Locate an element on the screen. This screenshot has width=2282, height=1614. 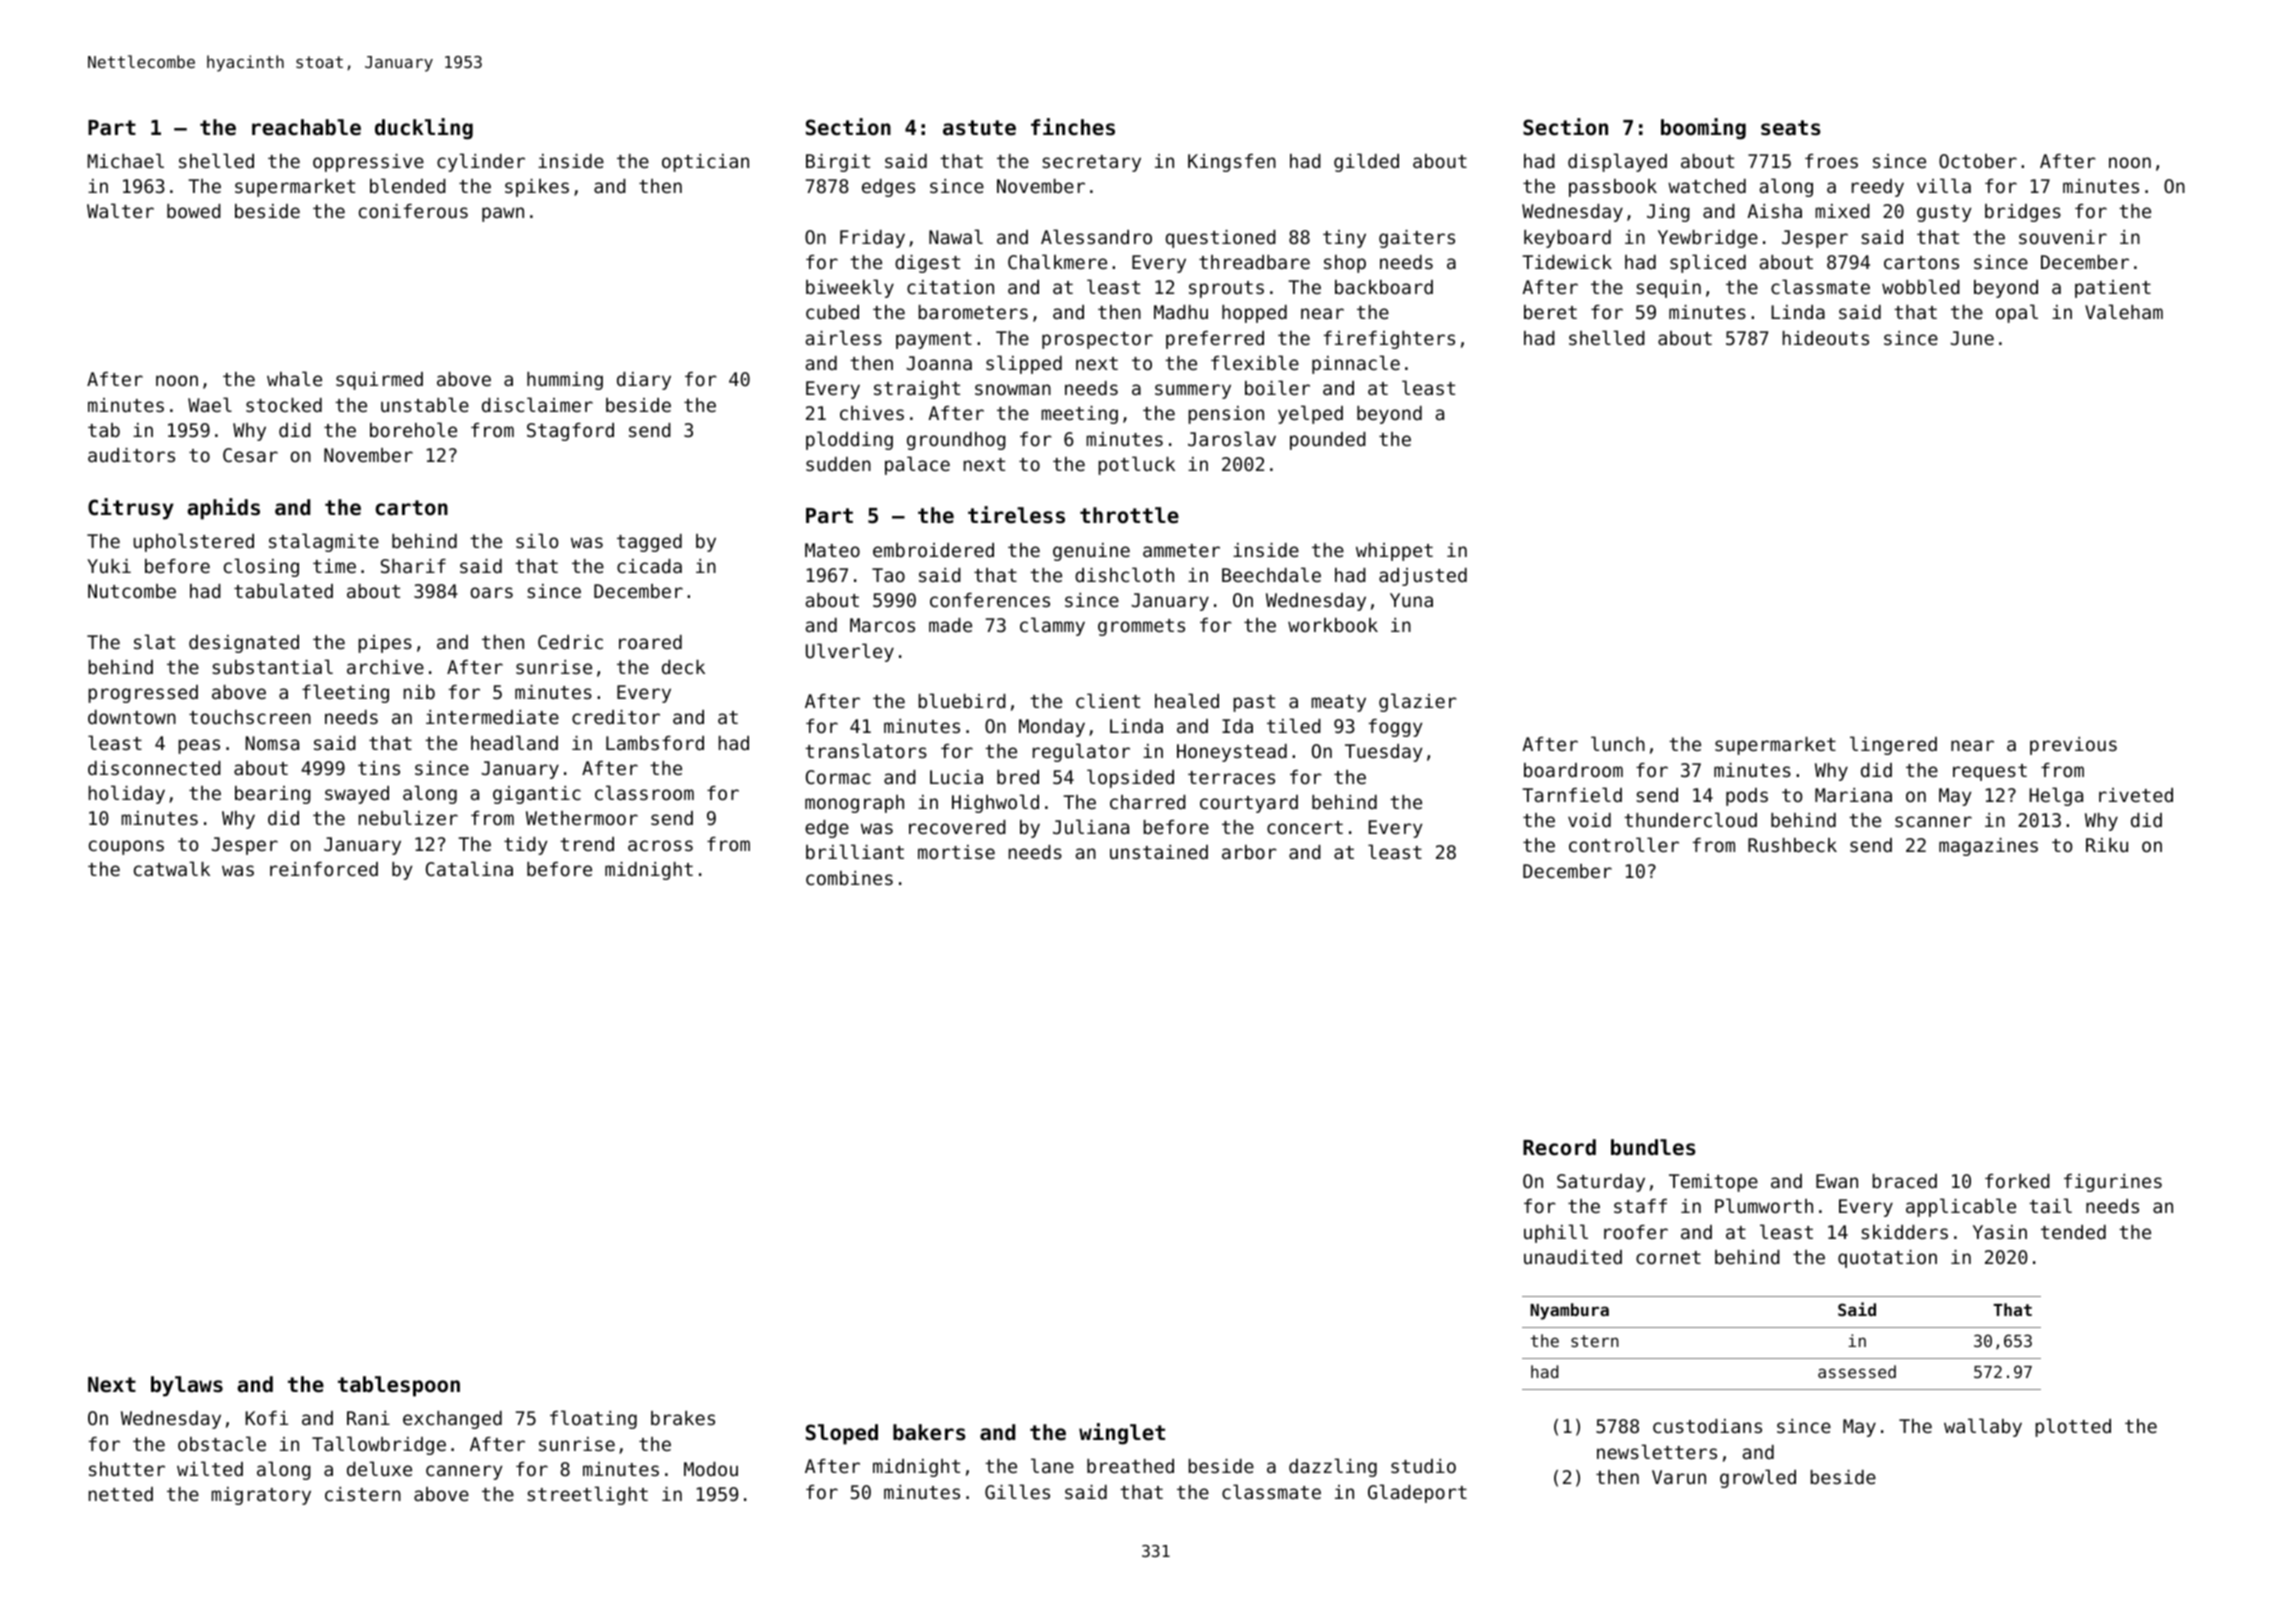
October is located at coordinates (1978, 161).
